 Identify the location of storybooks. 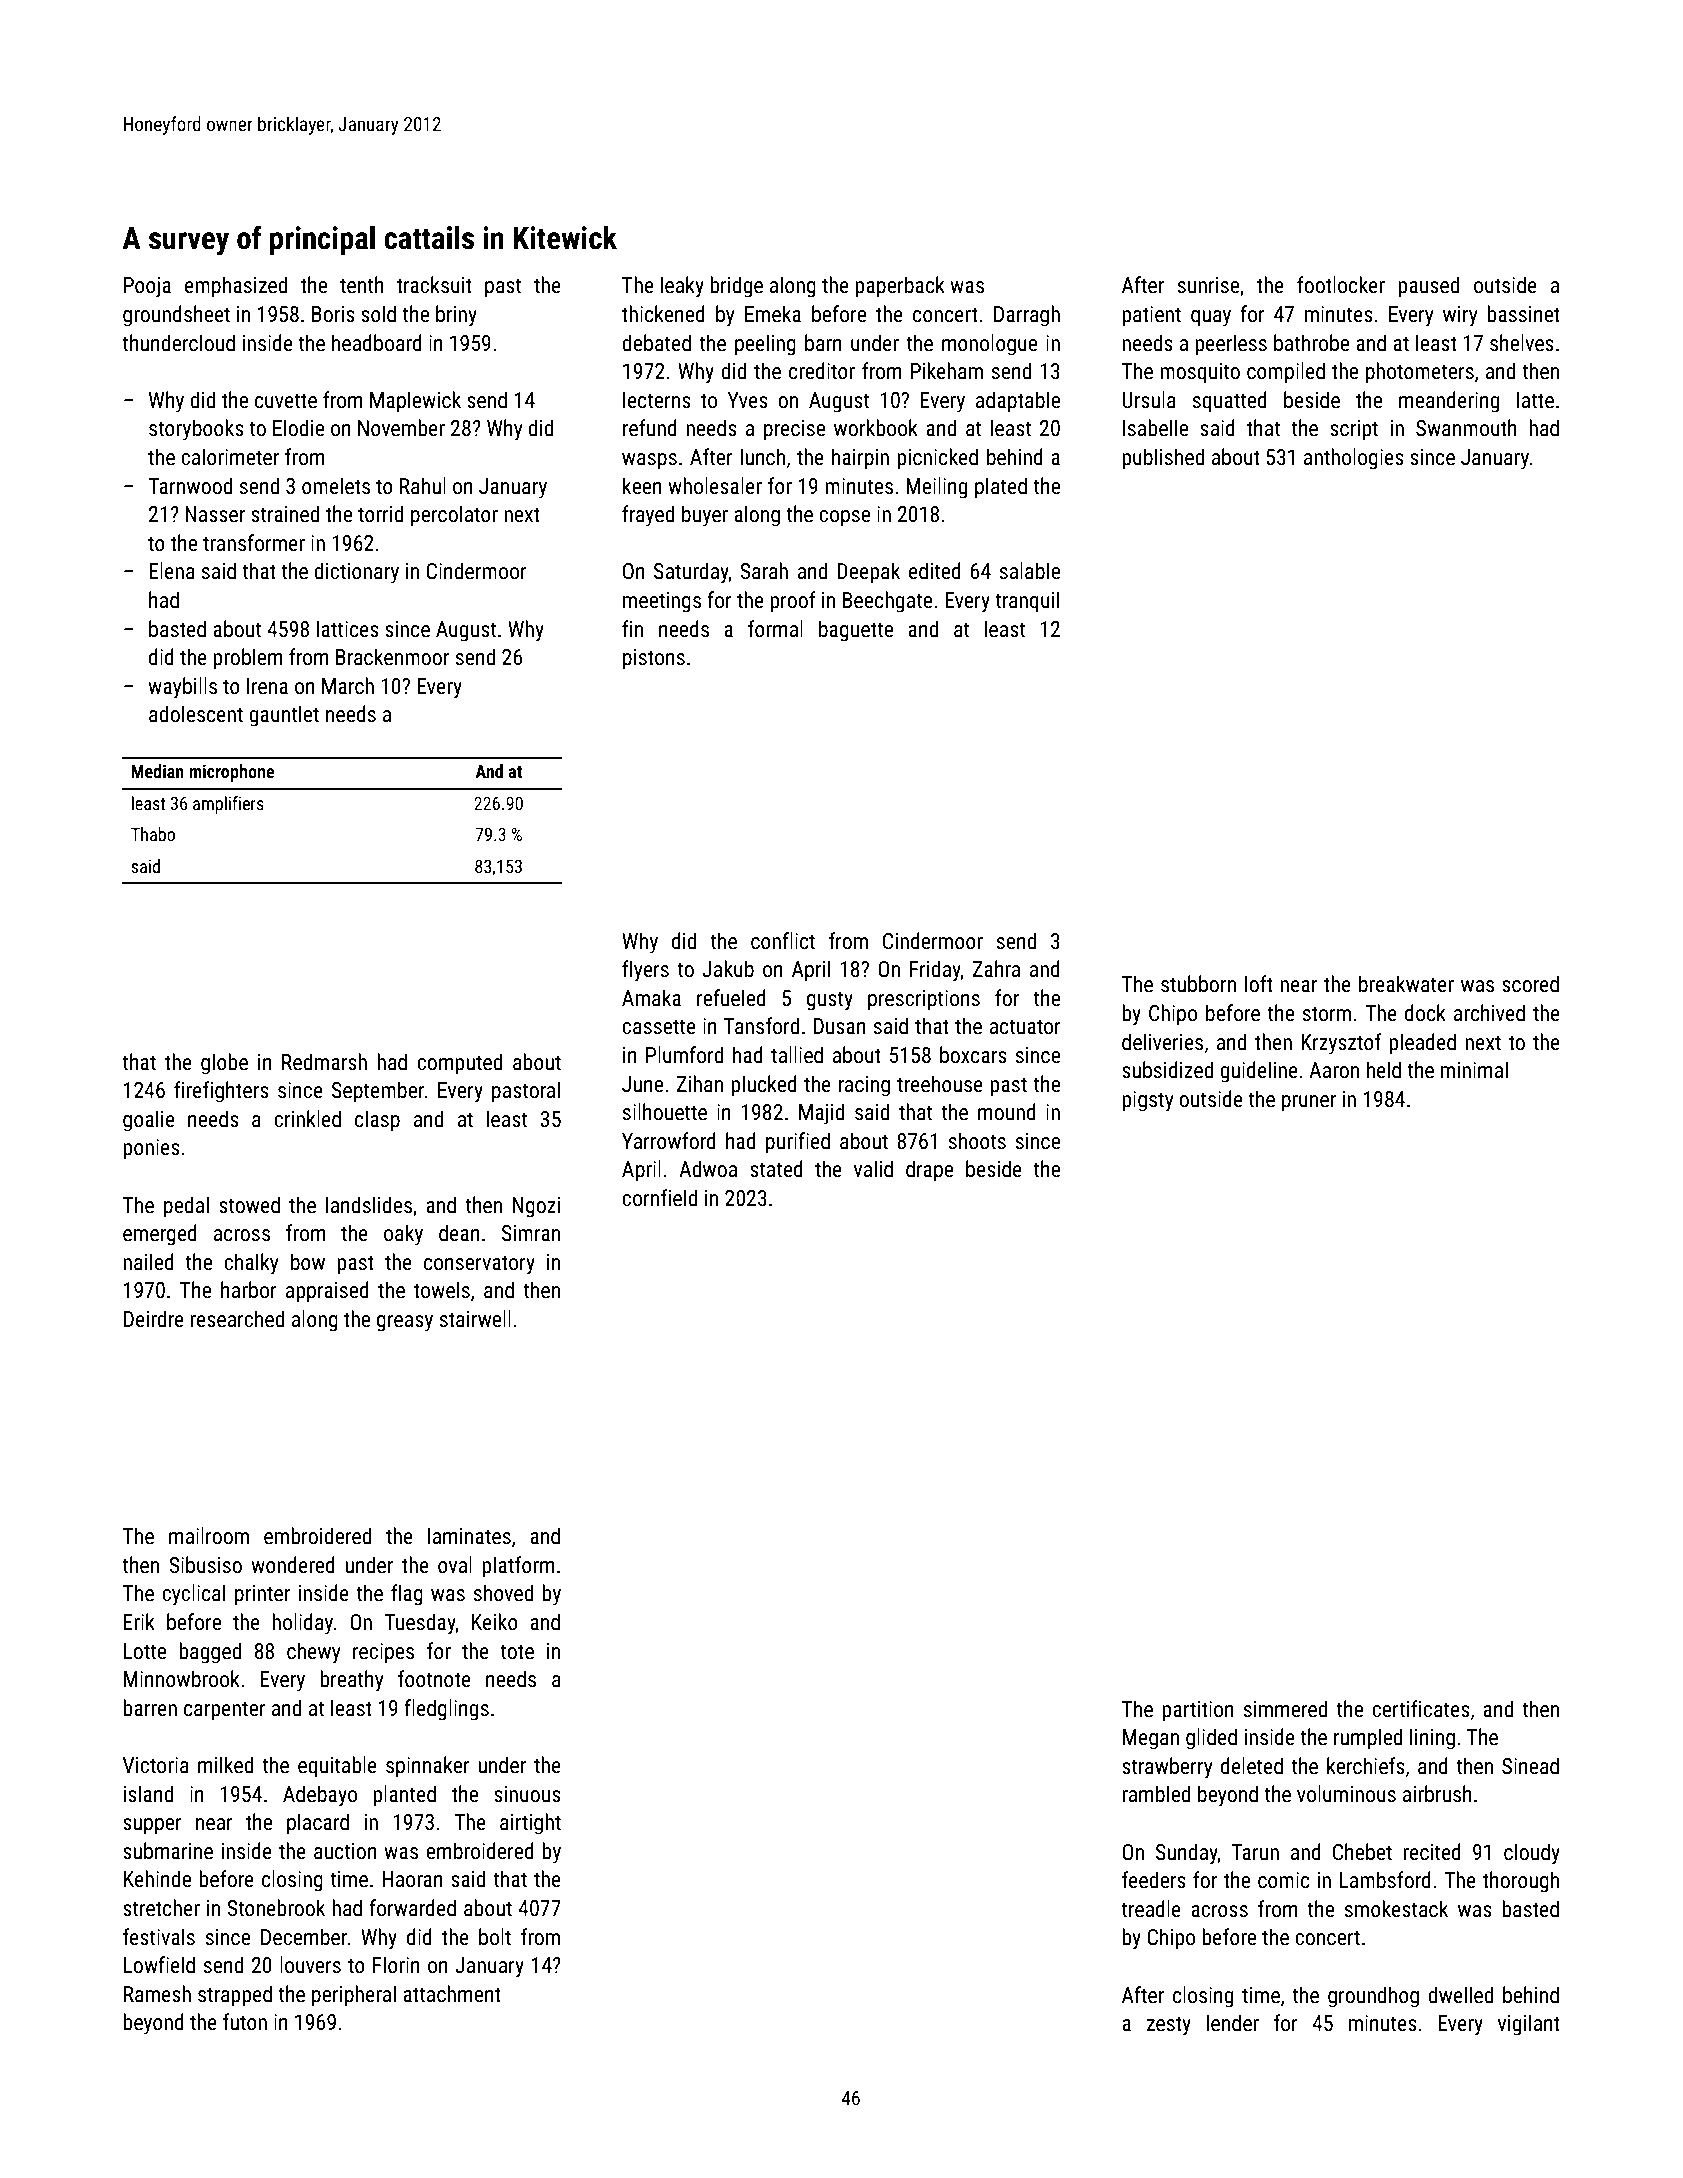
(196, 430).
